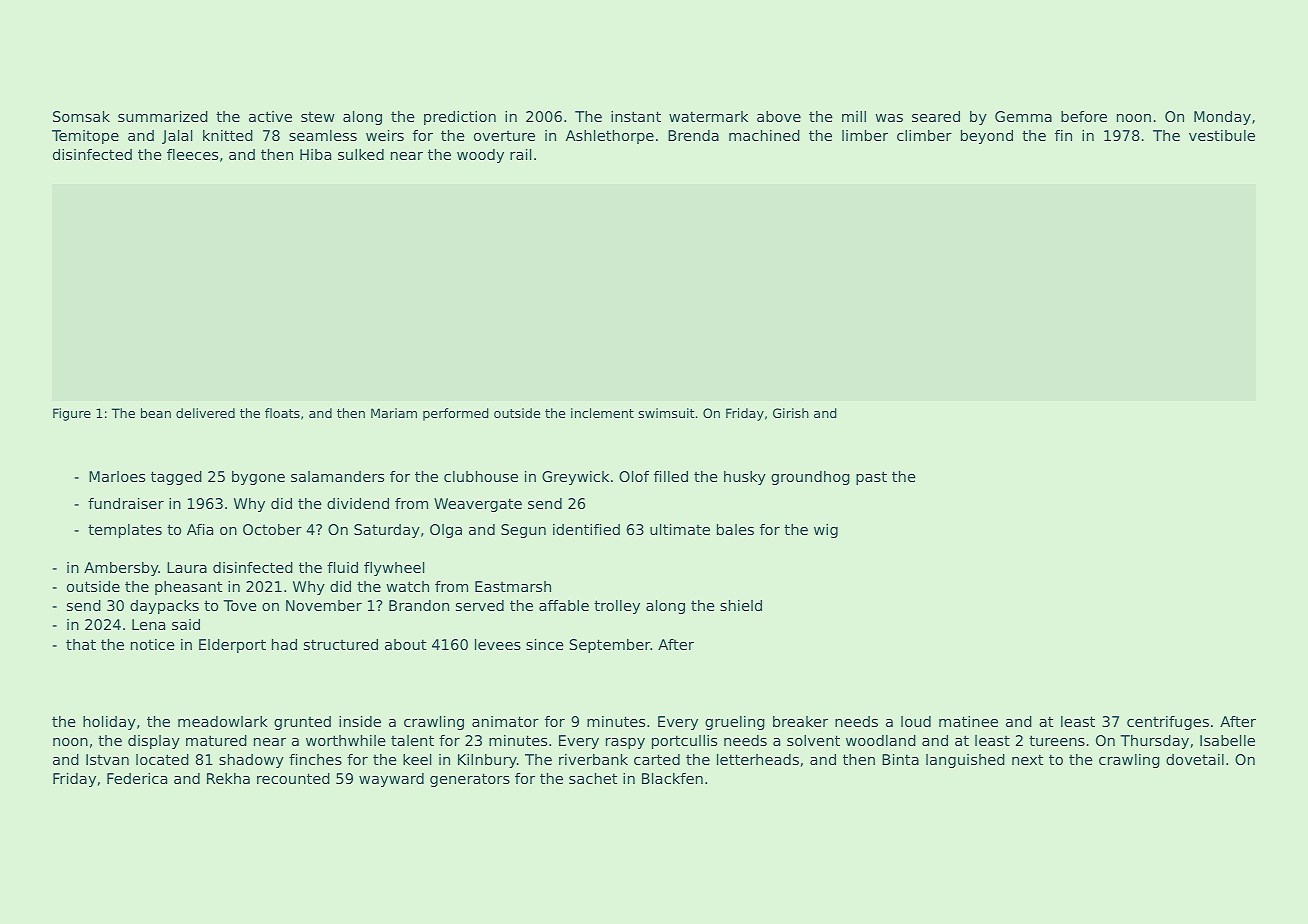 Image resolution: width=1308 pixels, height=924 pixels. Describe the element at coordinates (987, 137) in the screenshot. I see `beyond` at that location.
